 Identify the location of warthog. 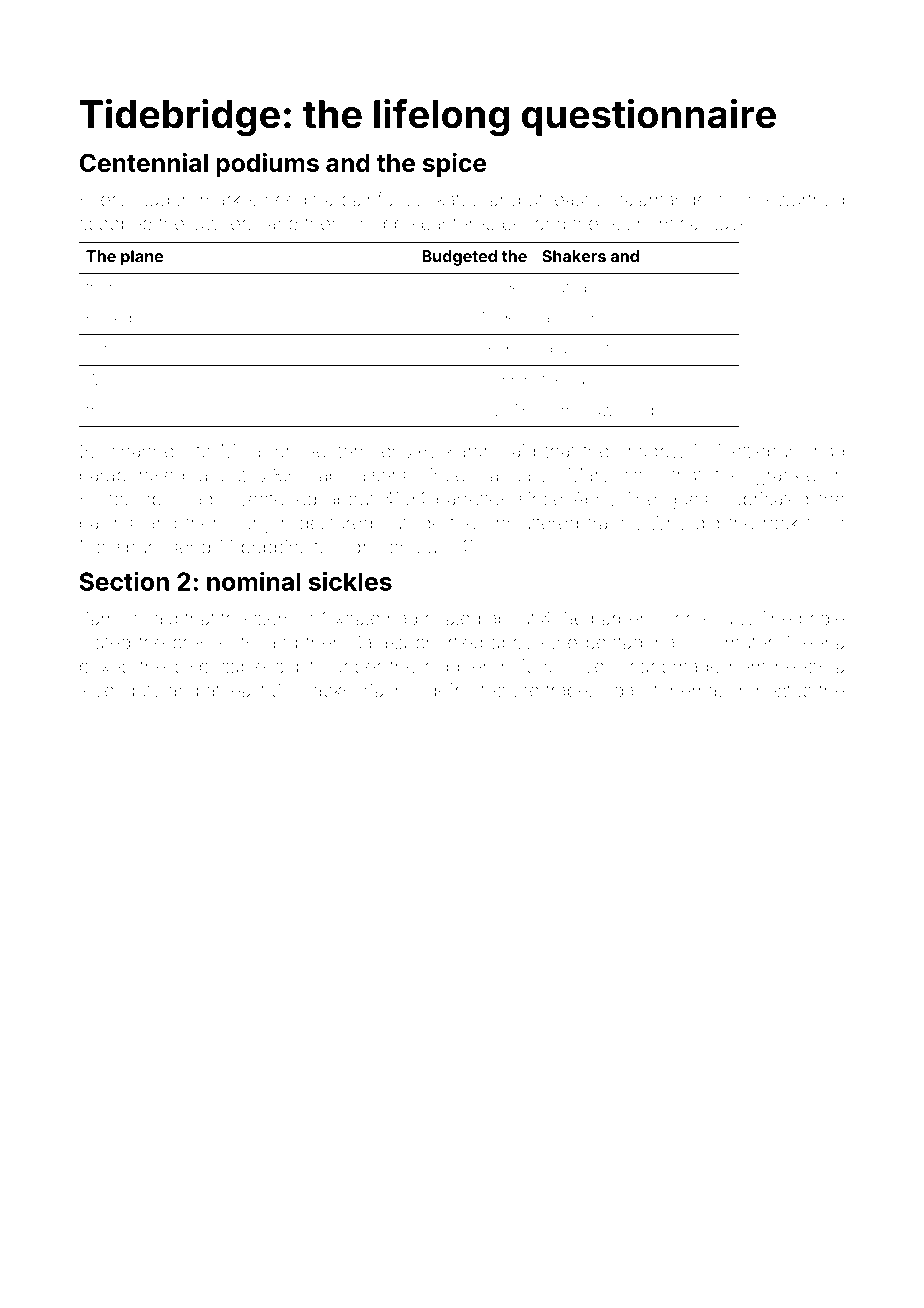
(810, 201).
